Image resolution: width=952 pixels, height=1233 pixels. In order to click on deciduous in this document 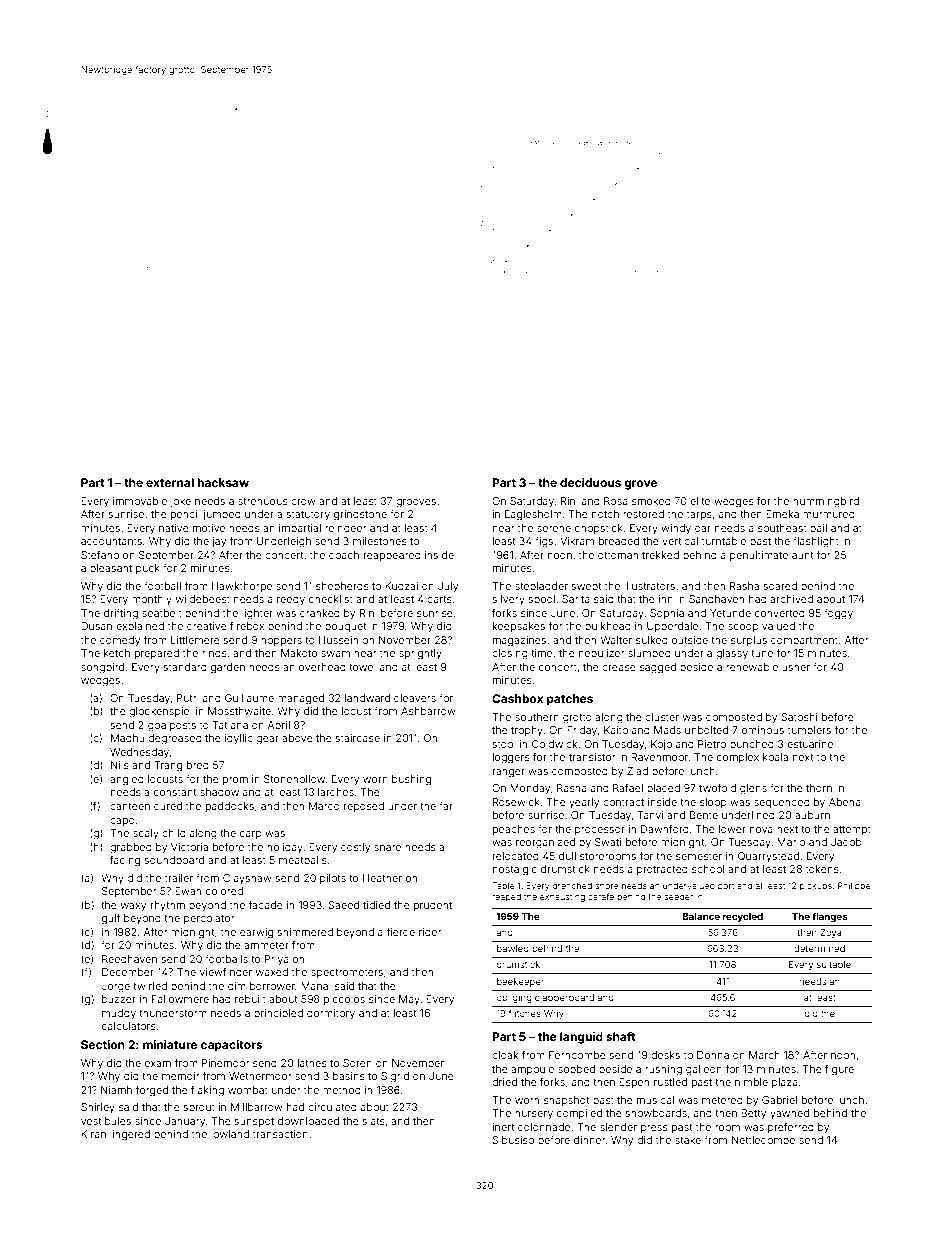, I will do `click(590, 482)`.
